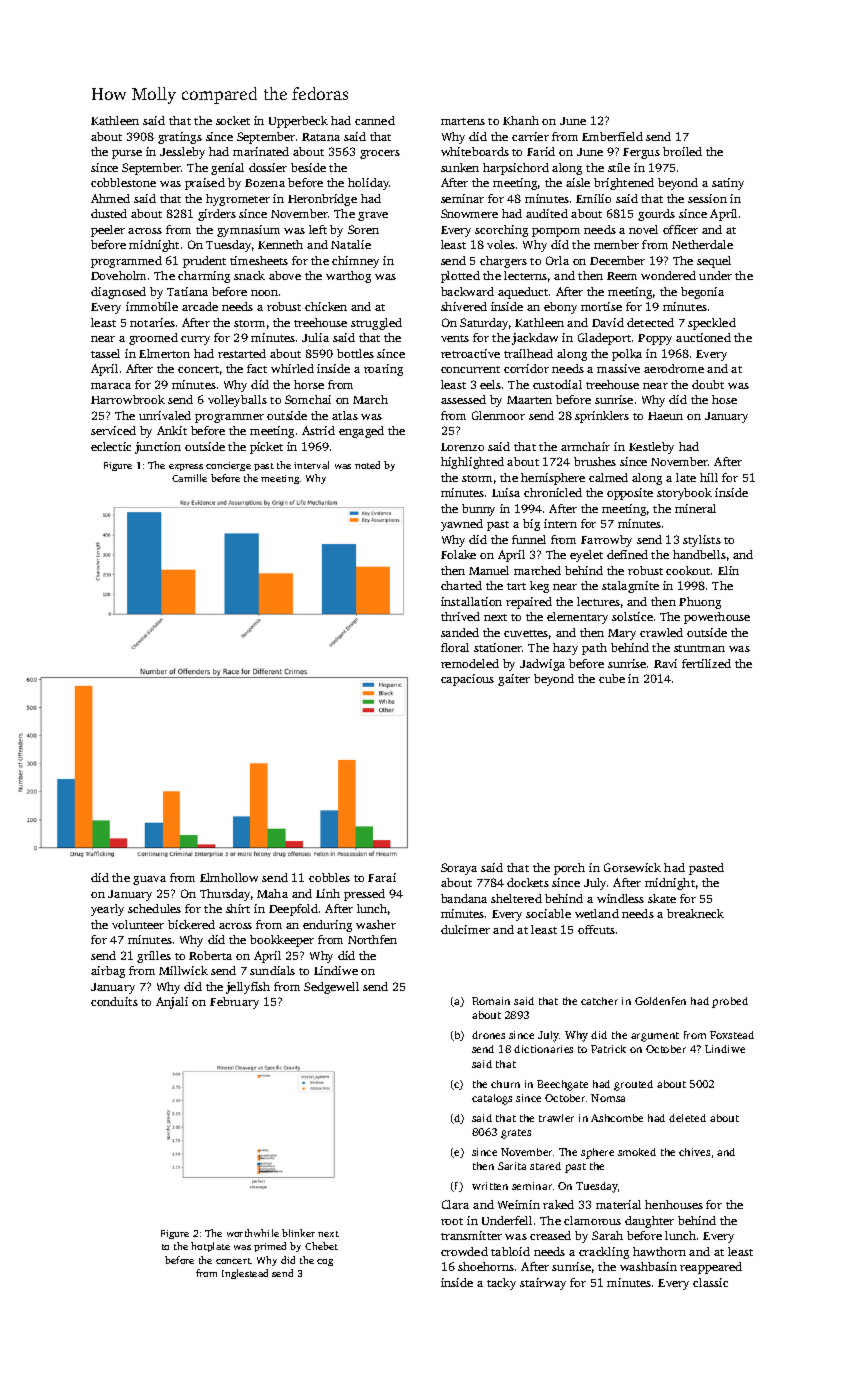  Describe the element at coordinates (253, 1233) in the screenshot. I see `worthwhile` at that location.
